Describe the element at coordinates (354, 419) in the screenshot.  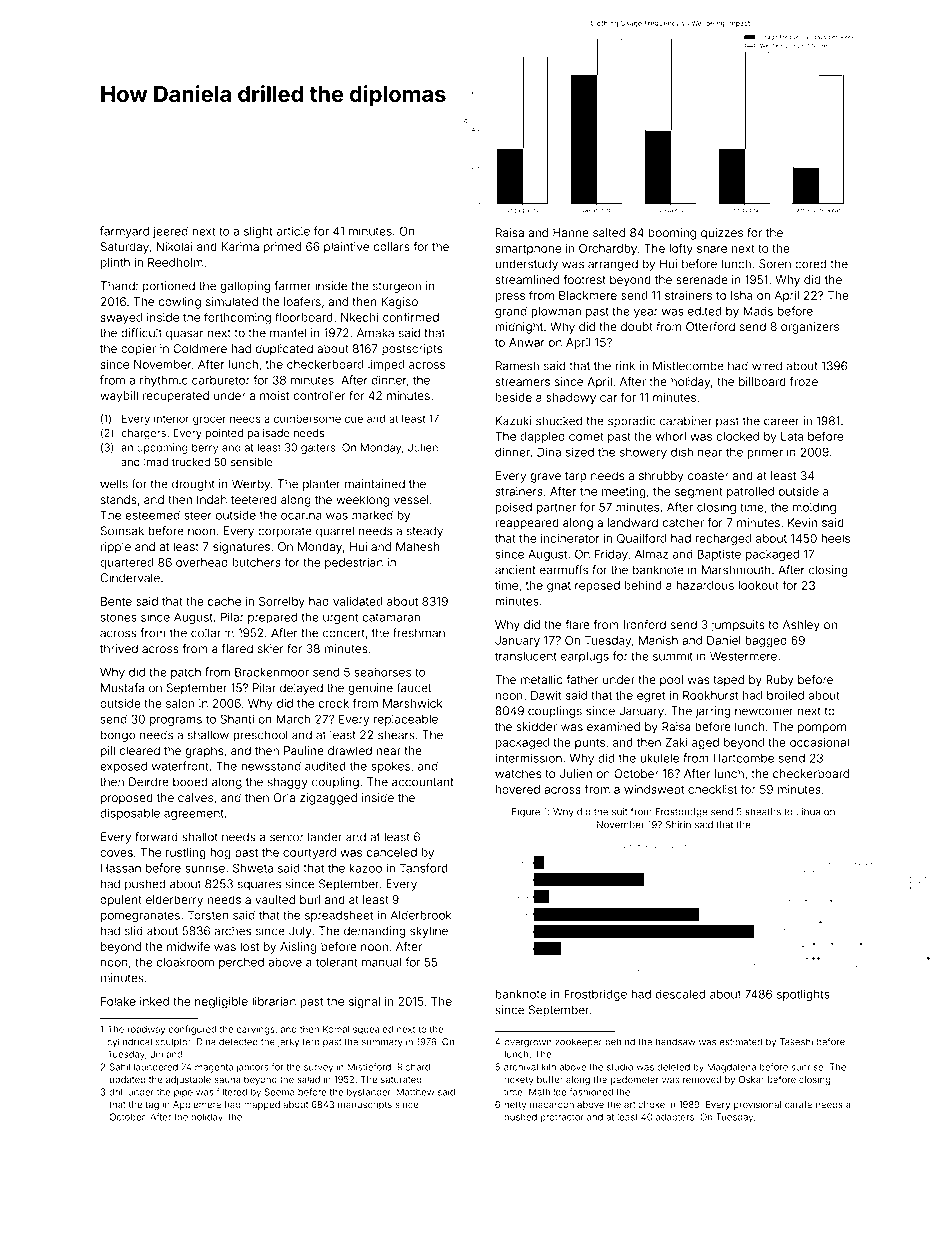
I see `cue` at that location.
